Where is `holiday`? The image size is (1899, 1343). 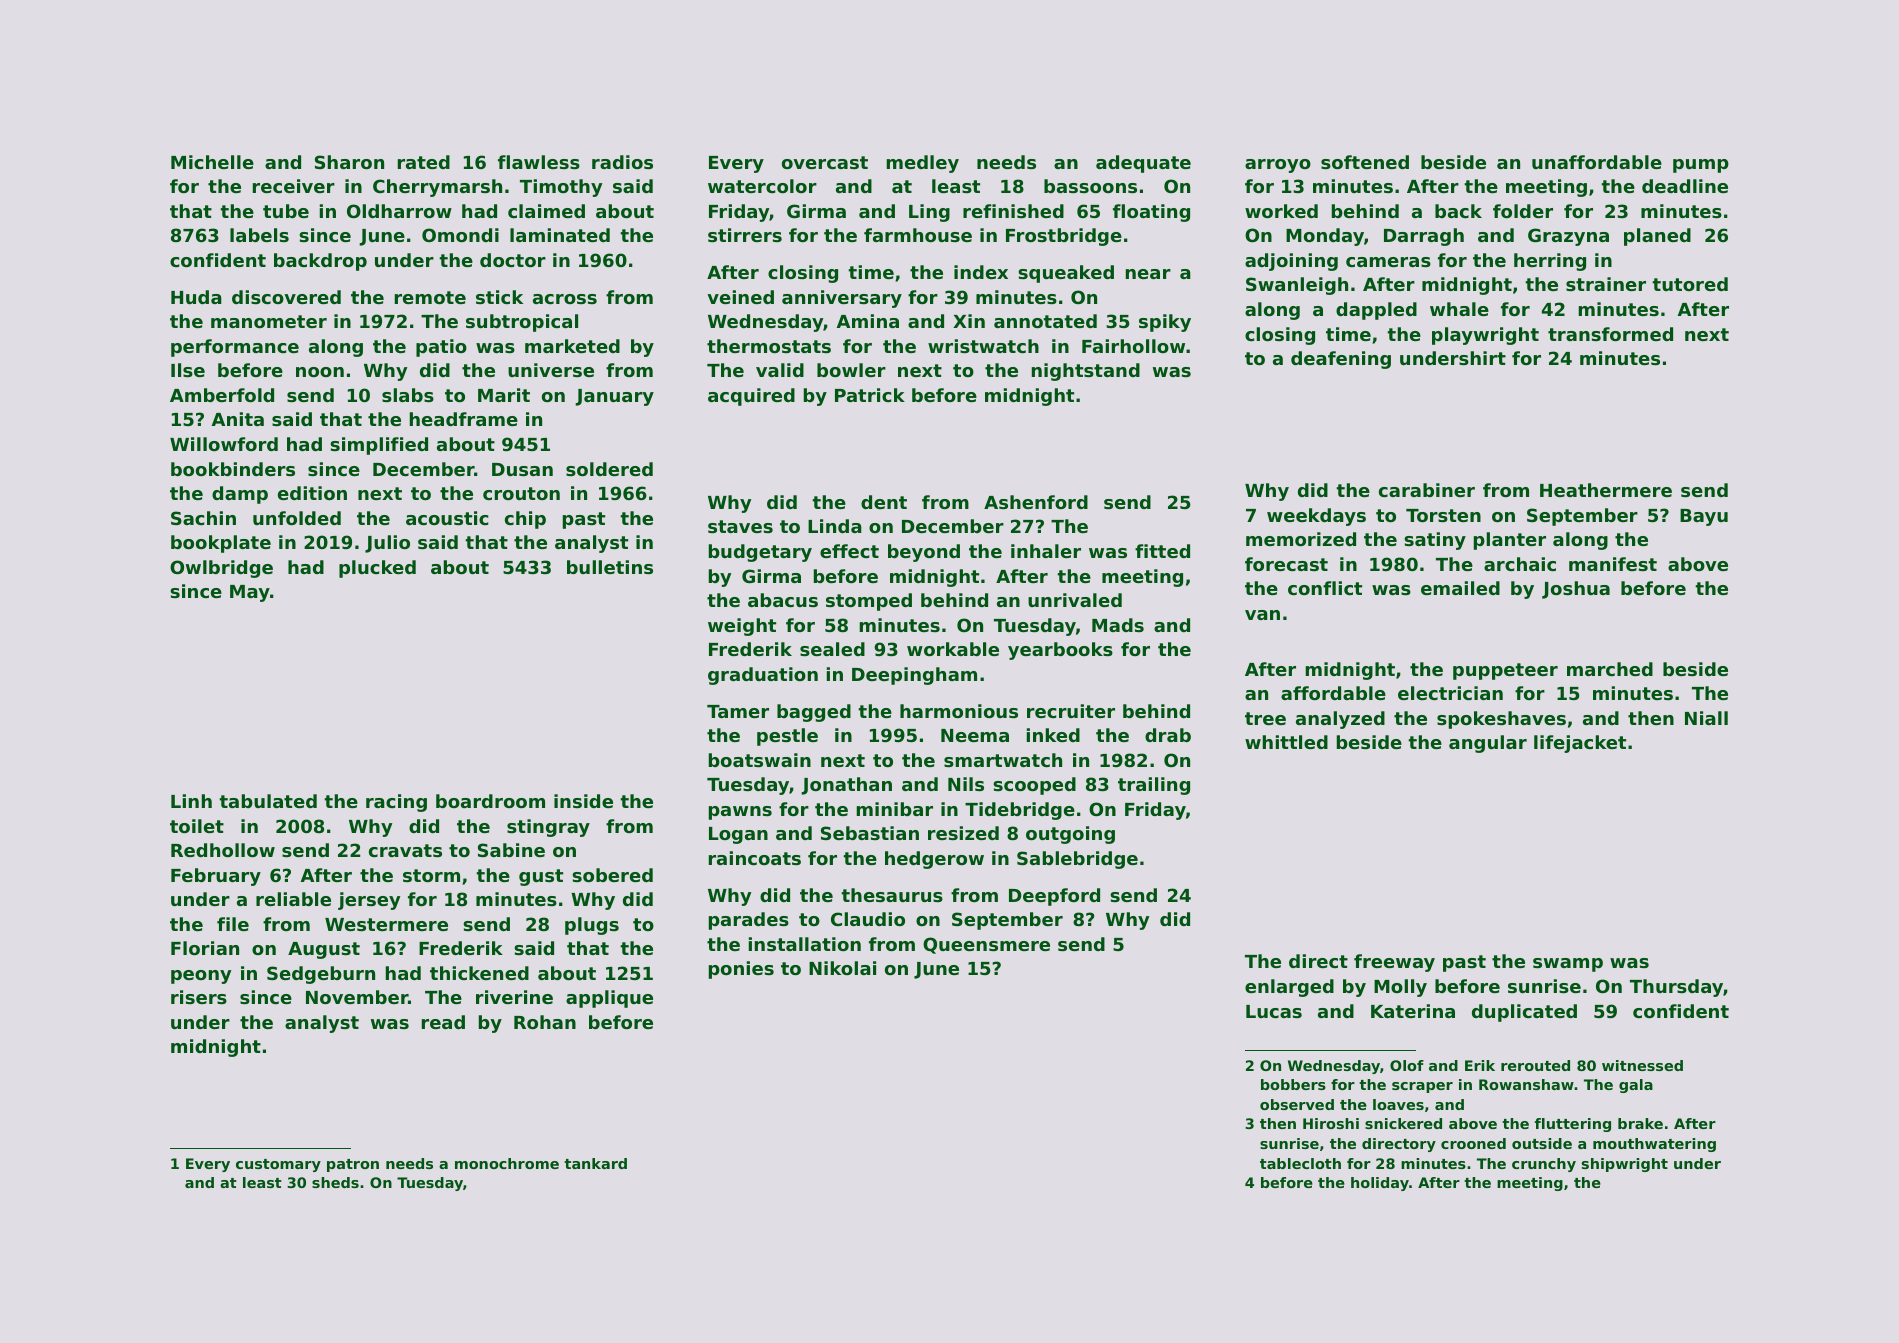
holiday is located at coordinates (1380, 1184).
